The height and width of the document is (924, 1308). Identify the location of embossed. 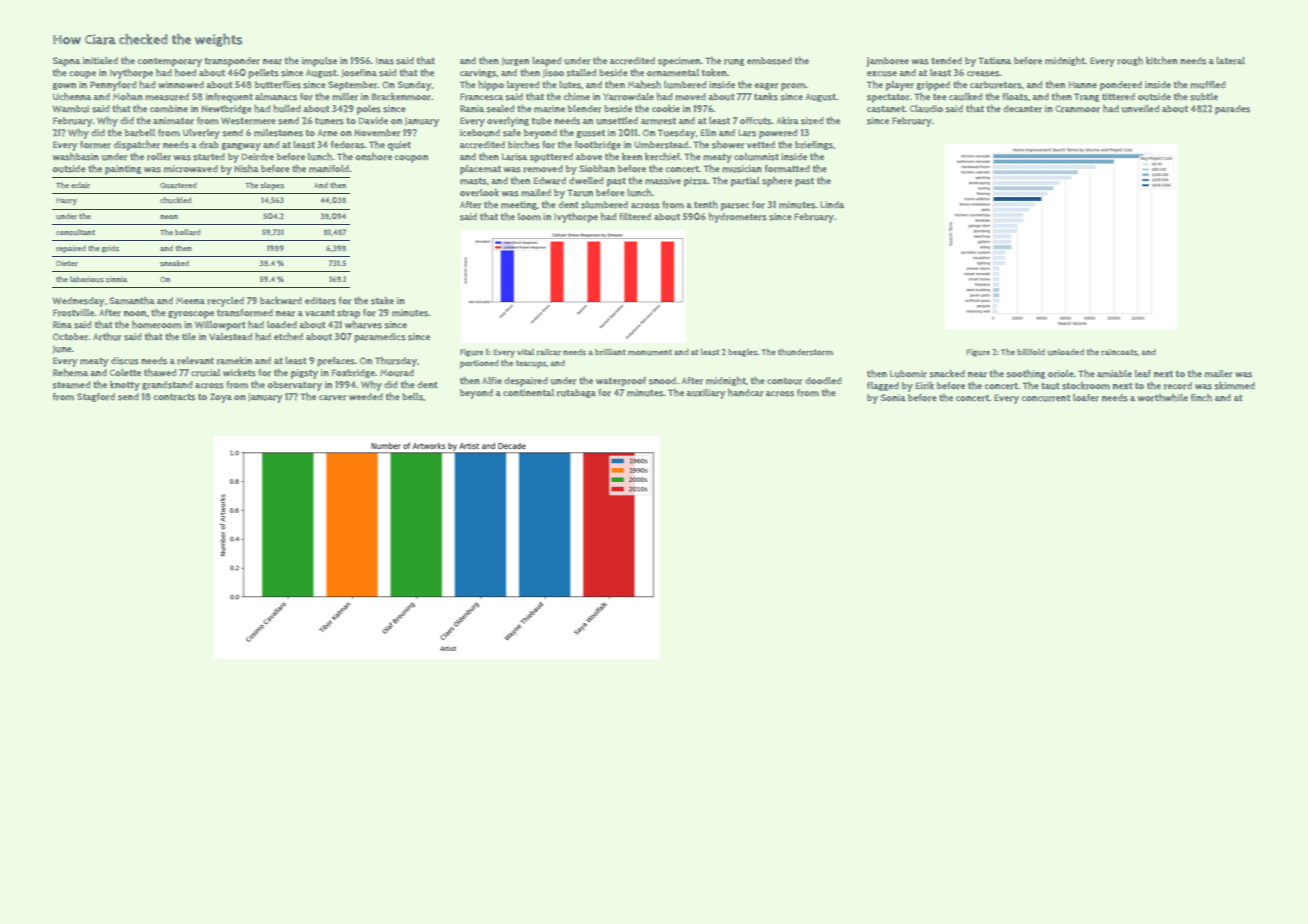
(769, 61).
